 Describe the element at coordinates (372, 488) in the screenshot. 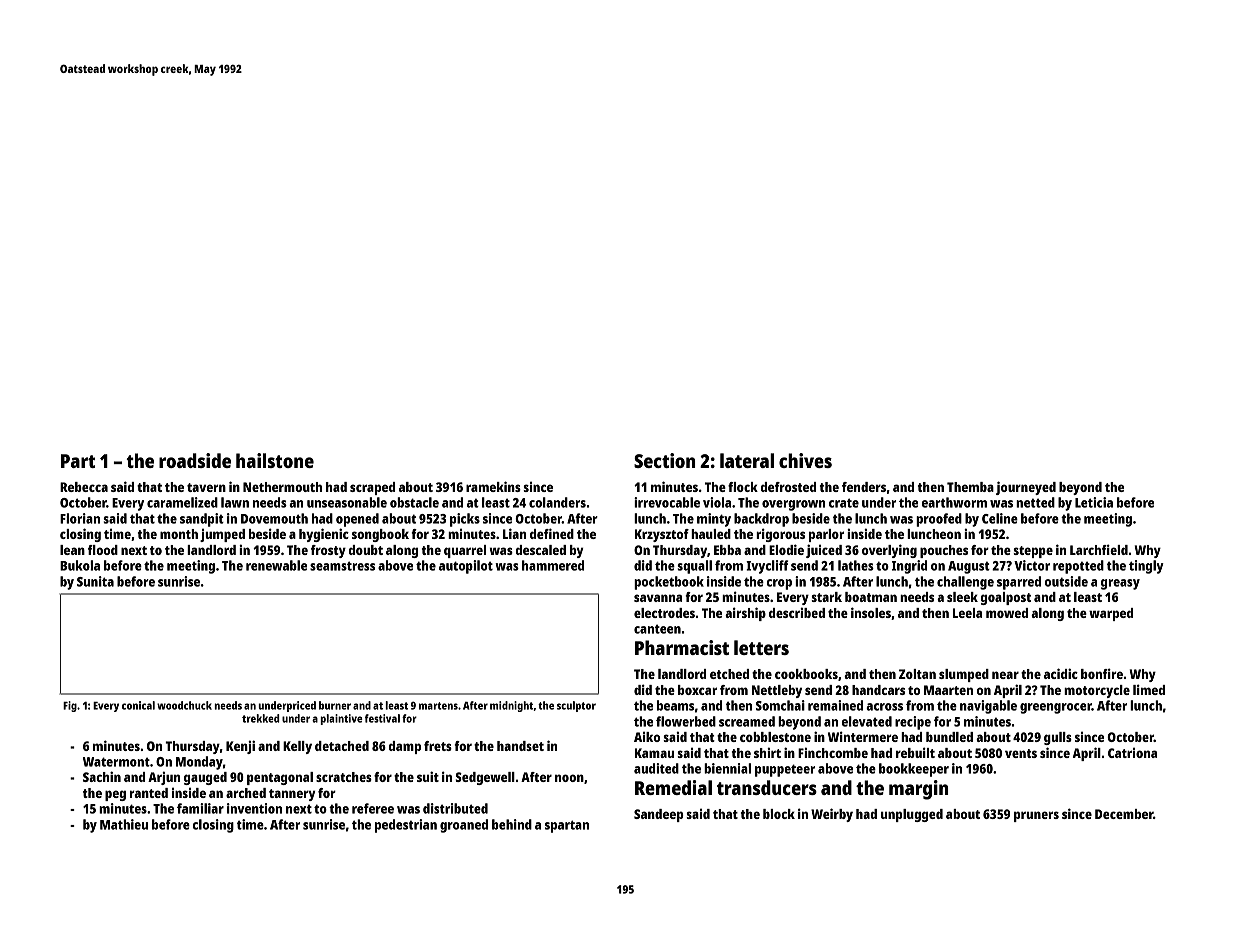

I see `scraped` at that location.
